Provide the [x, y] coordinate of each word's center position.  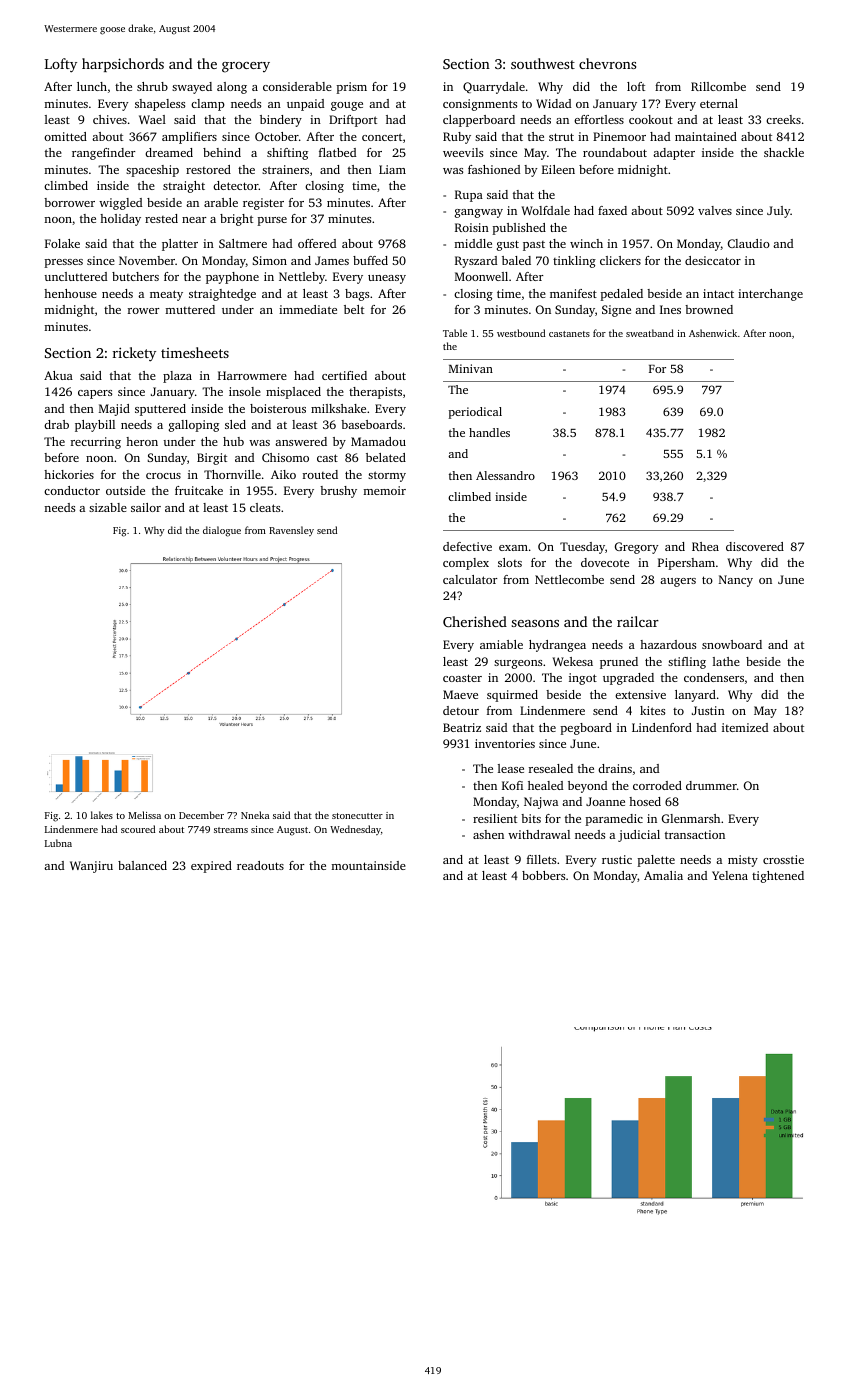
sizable [108, 507]
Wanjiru [91, 867]
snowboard [732, 644]
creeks [783, 119]
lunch [92, 86]
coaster [462, 678]
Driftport [353, 121]
